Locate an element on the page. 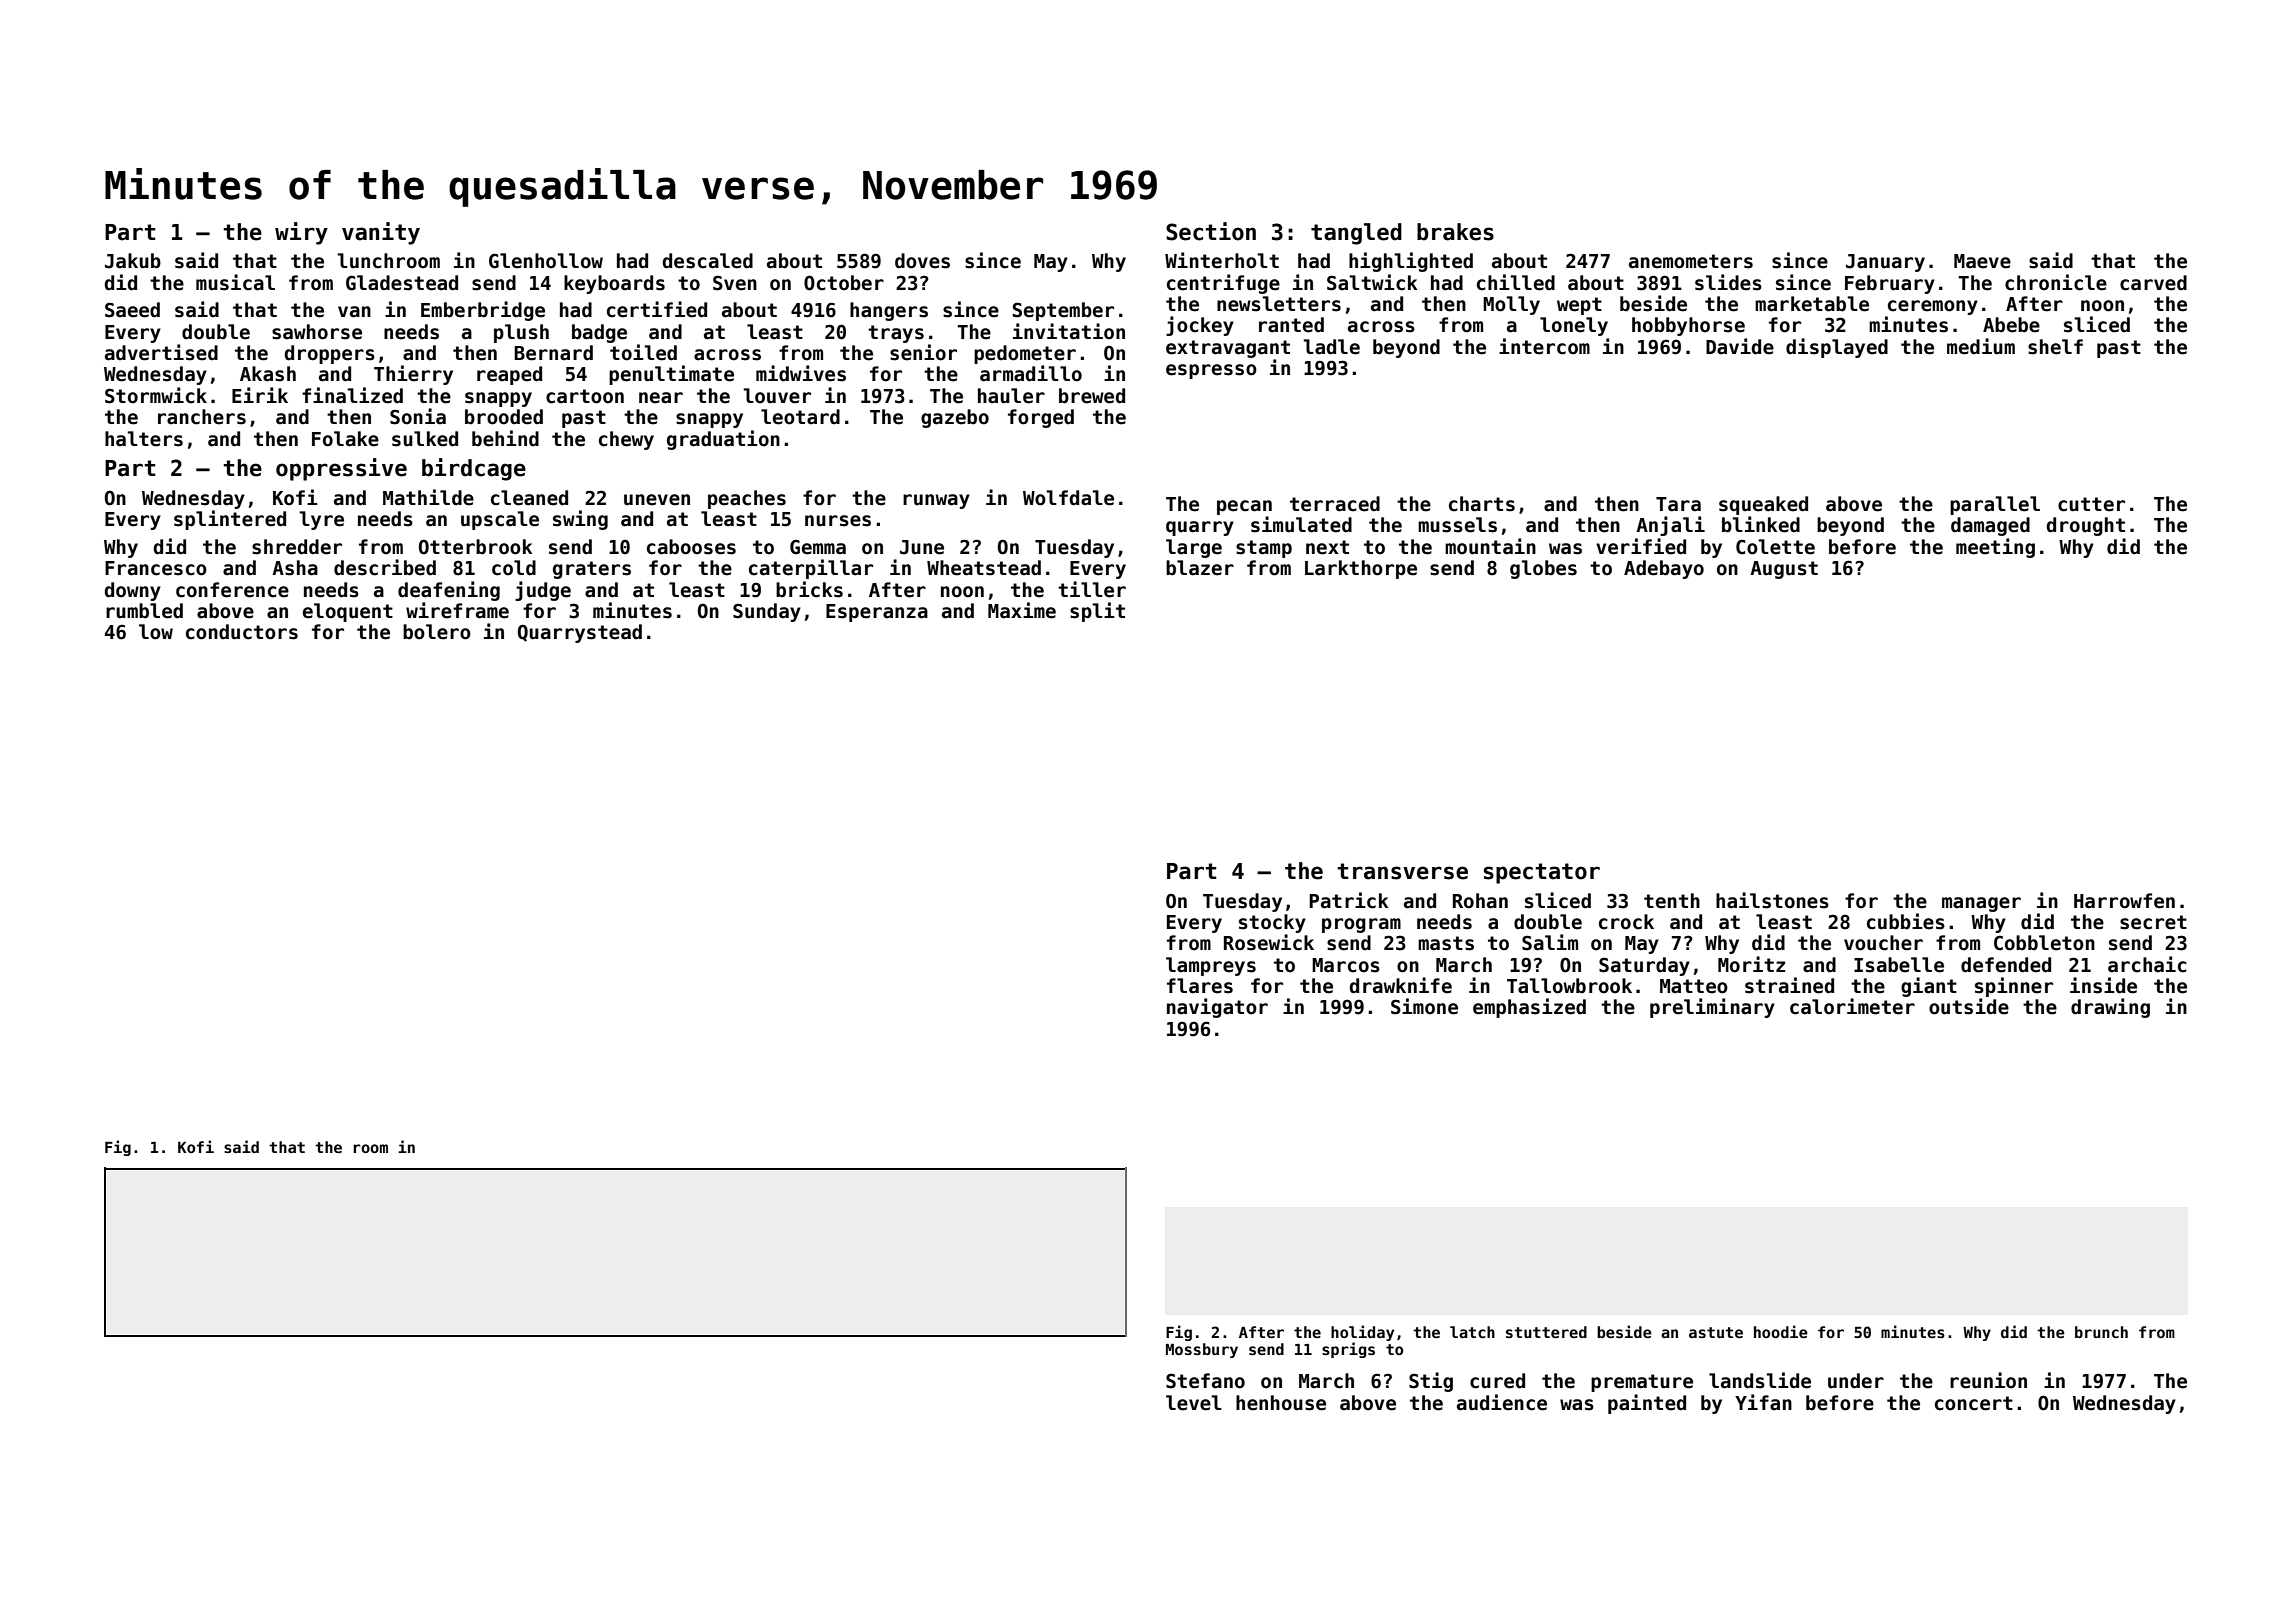 The width and height of the page is (2292, 1620). holiday is located at coordinates (1362, 1333).
